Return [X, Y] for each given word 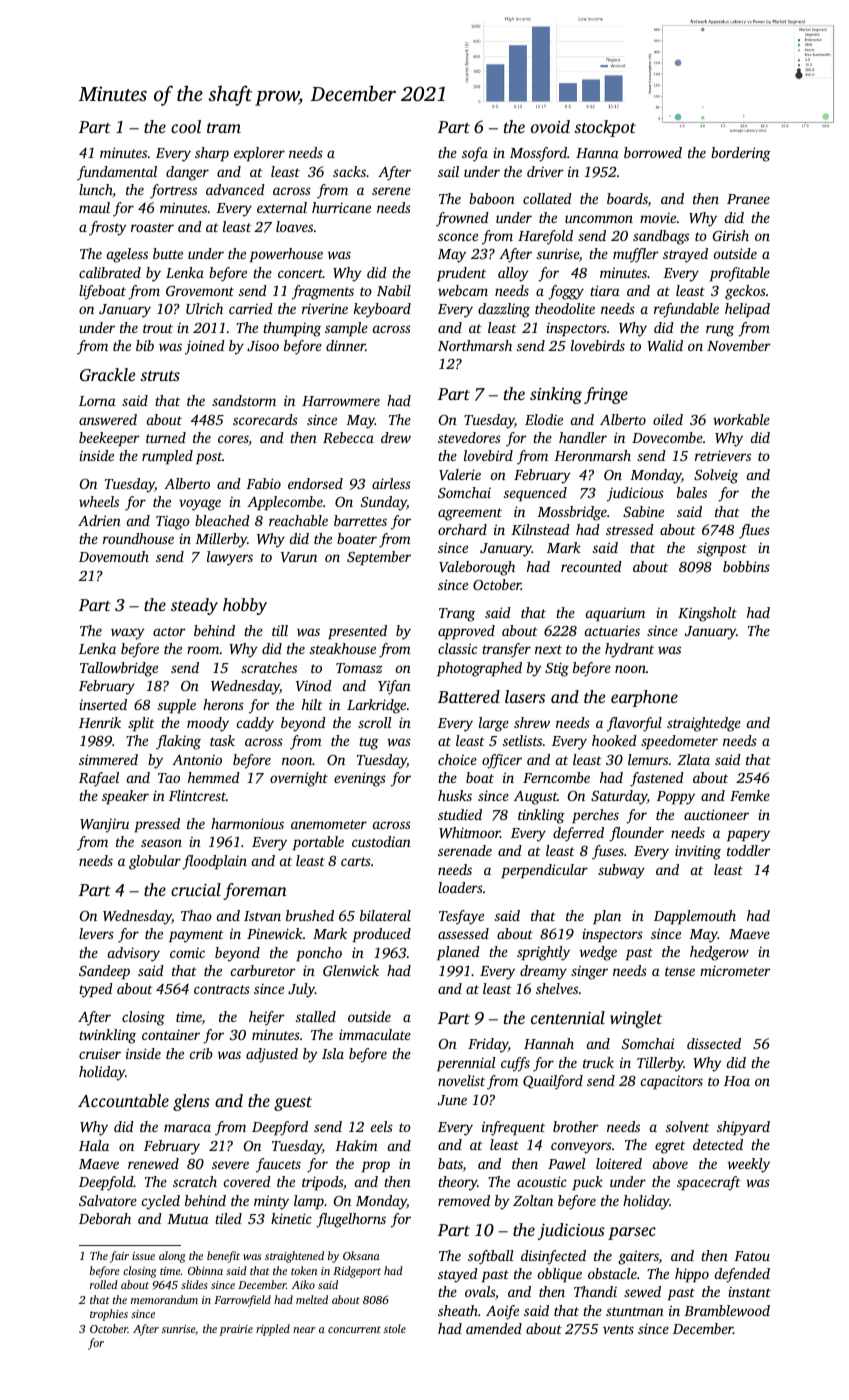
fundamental [117, 173]
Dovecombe [667, 437]
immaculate [375, 1034]
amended [494, 1328]
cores [233, 440]
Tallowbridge [119, 669]
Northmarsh [475, 345]
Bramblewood [727, 1310]
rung [720, 331]
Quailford [553, 1082]
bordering [741, 154]
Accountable [123, 1100]
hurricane [341, 207]
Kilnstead [540, 529]
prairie [236, 1330]
